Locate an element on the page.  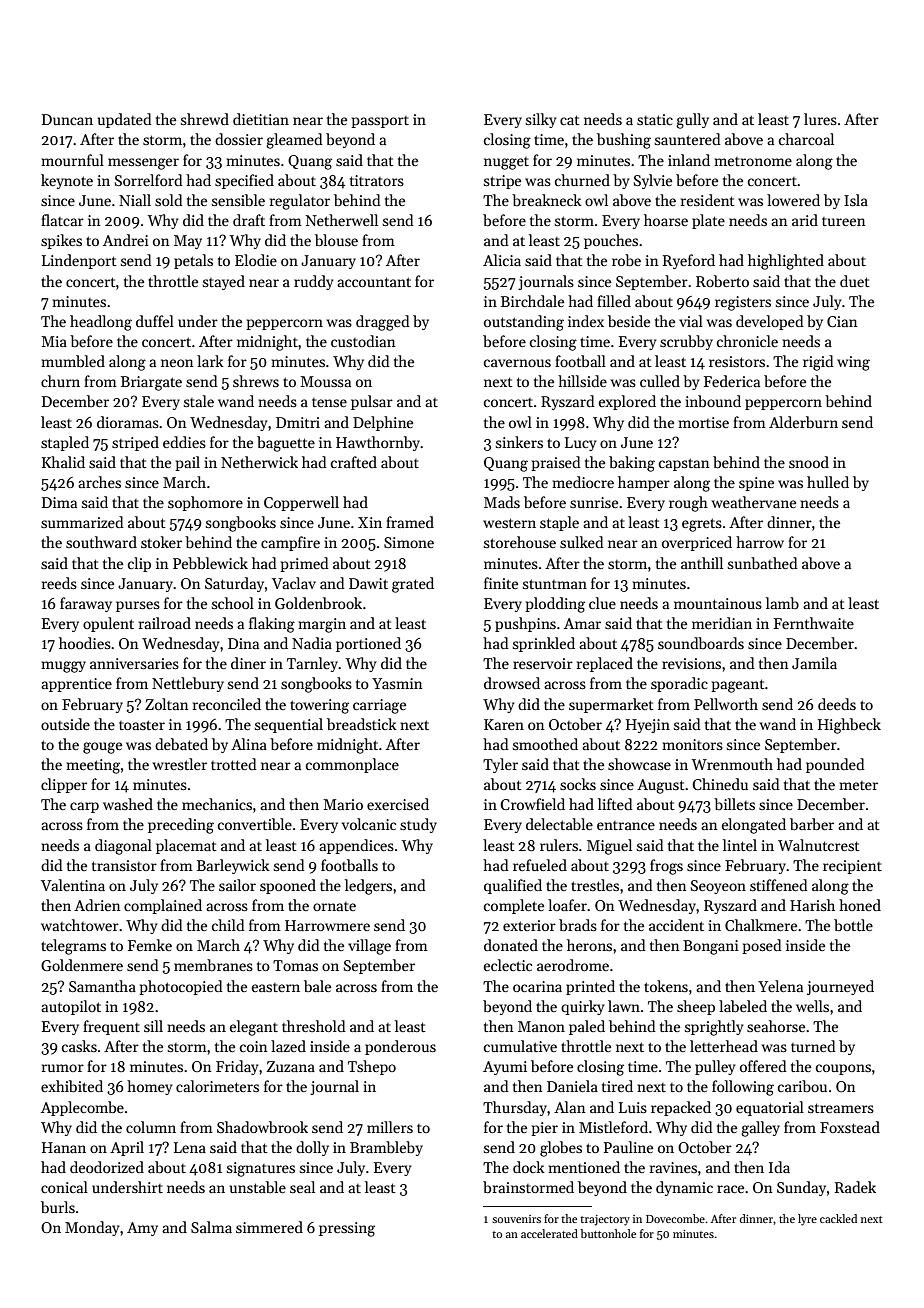
lures is located at coordinates (820, 119).
